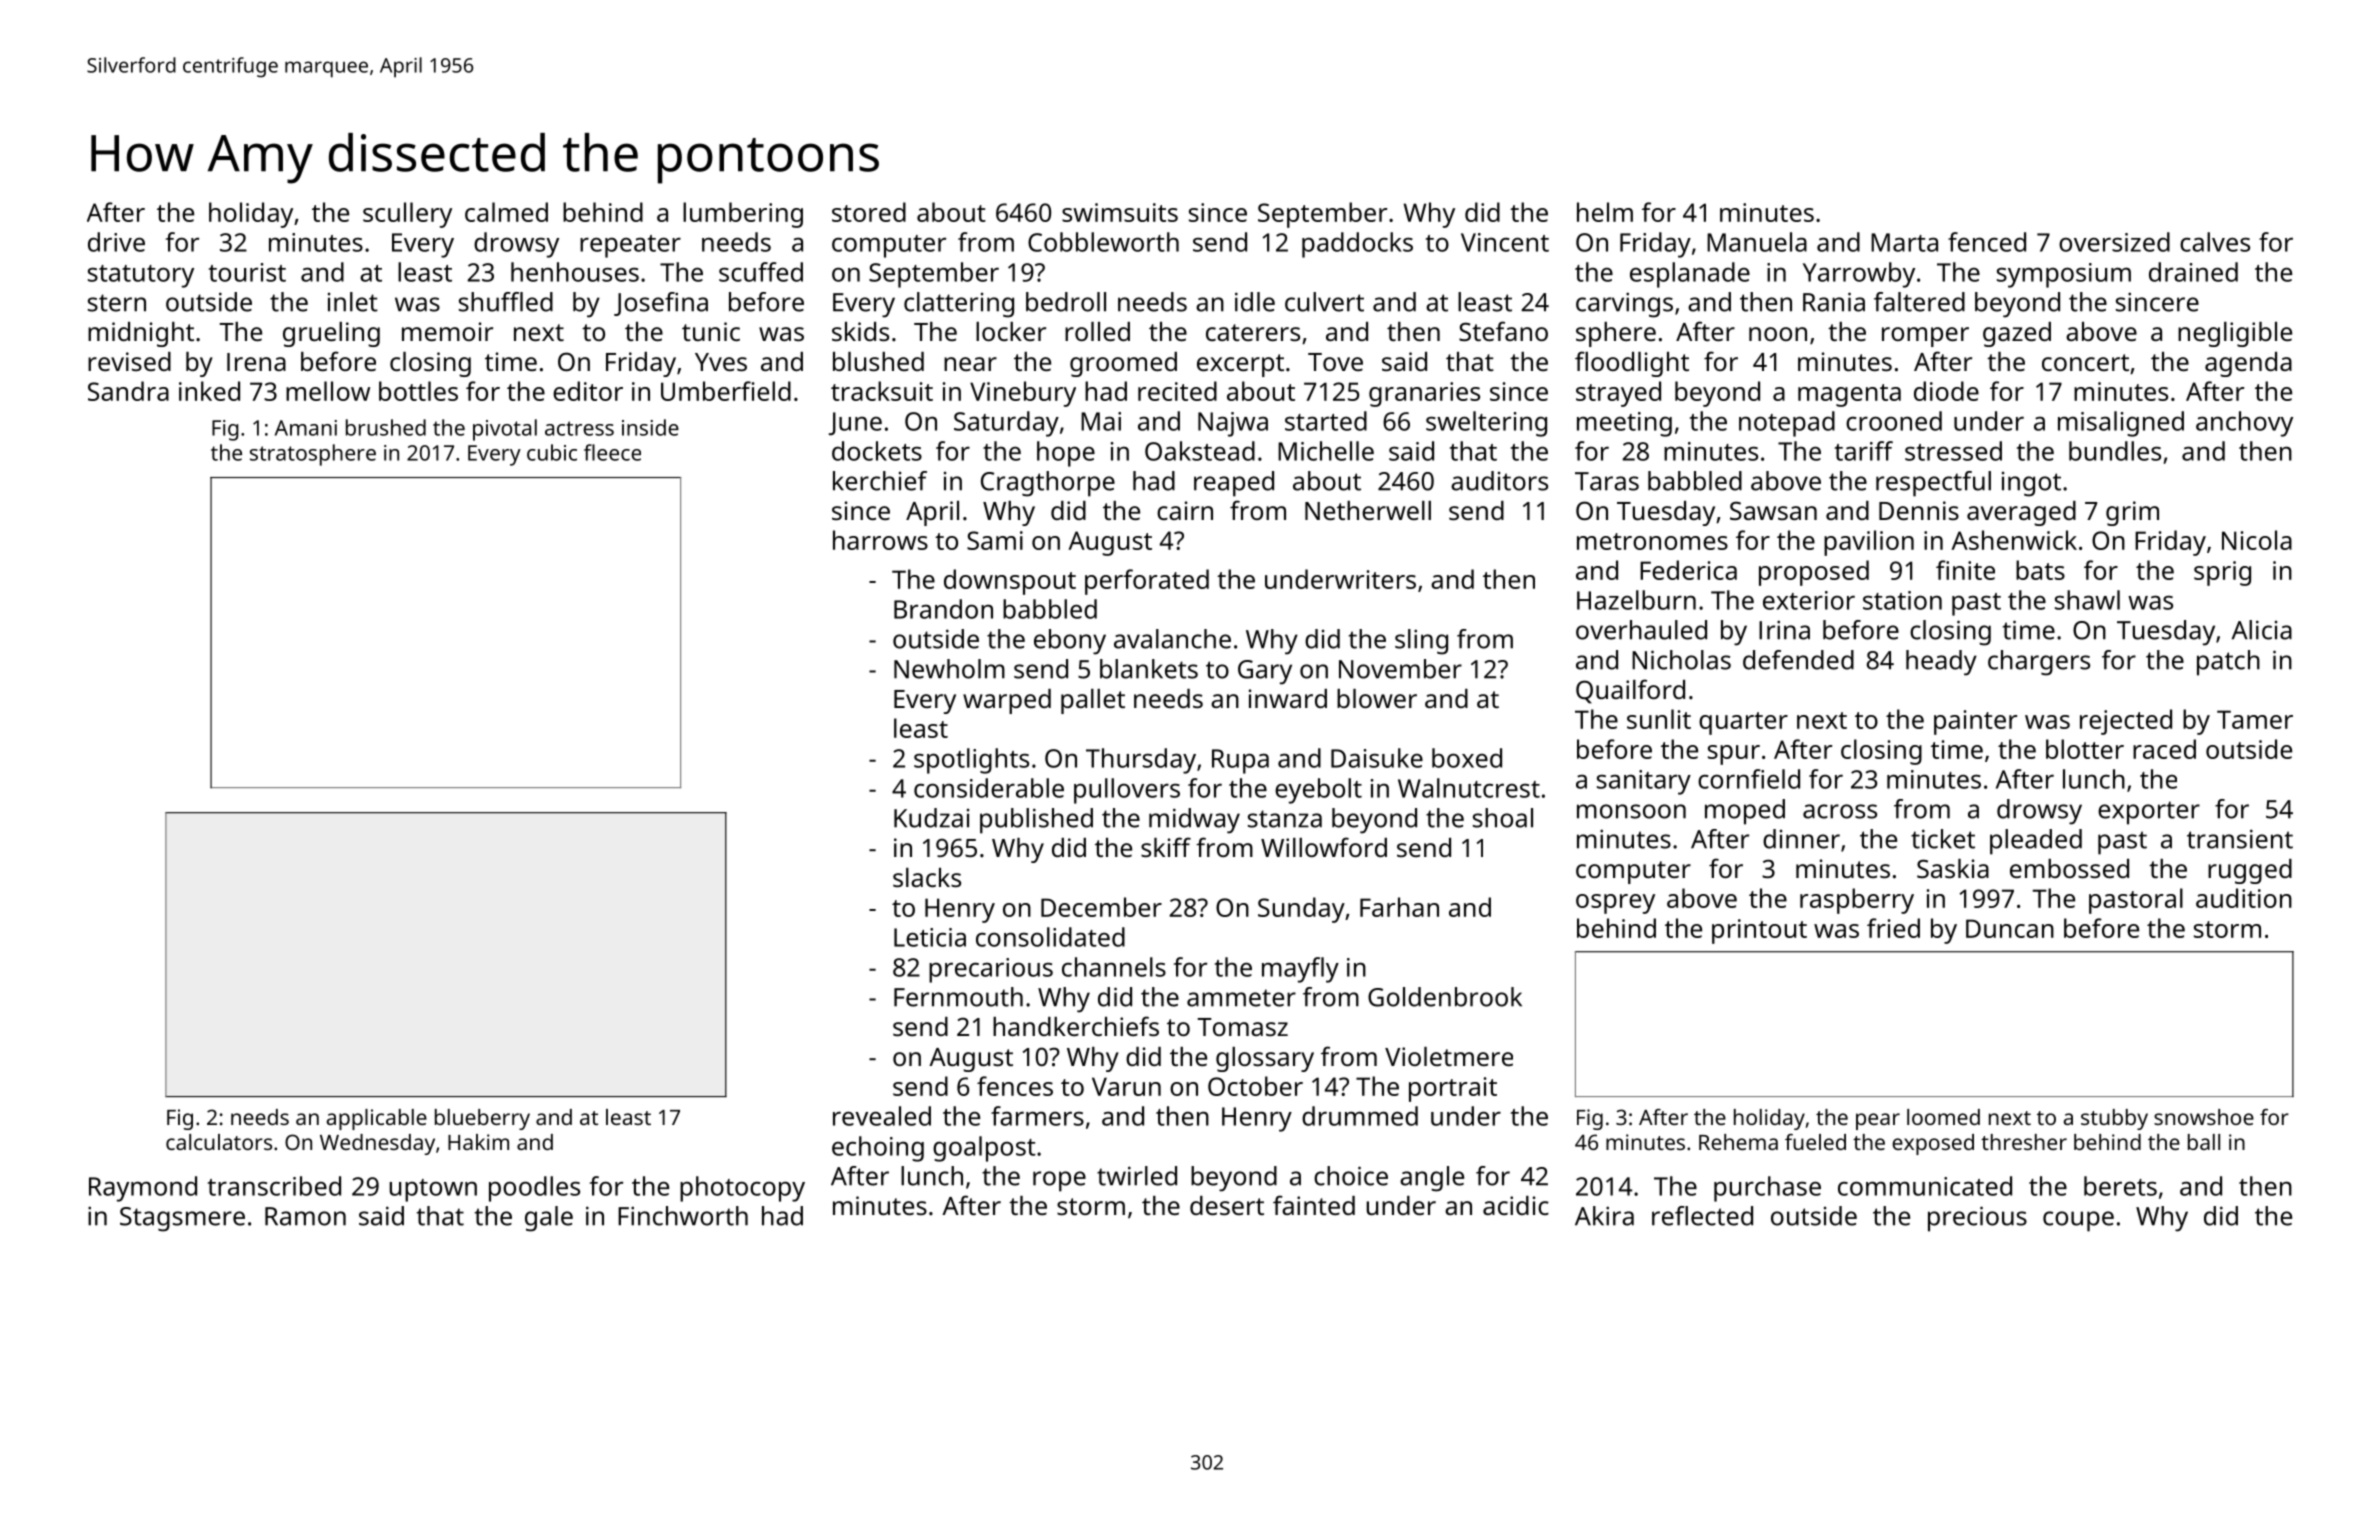 This screenshot has width=2380, height=1540. Describe the element at coordinates (1809, 600) in the screenshot. I see `exterior` at that location.
